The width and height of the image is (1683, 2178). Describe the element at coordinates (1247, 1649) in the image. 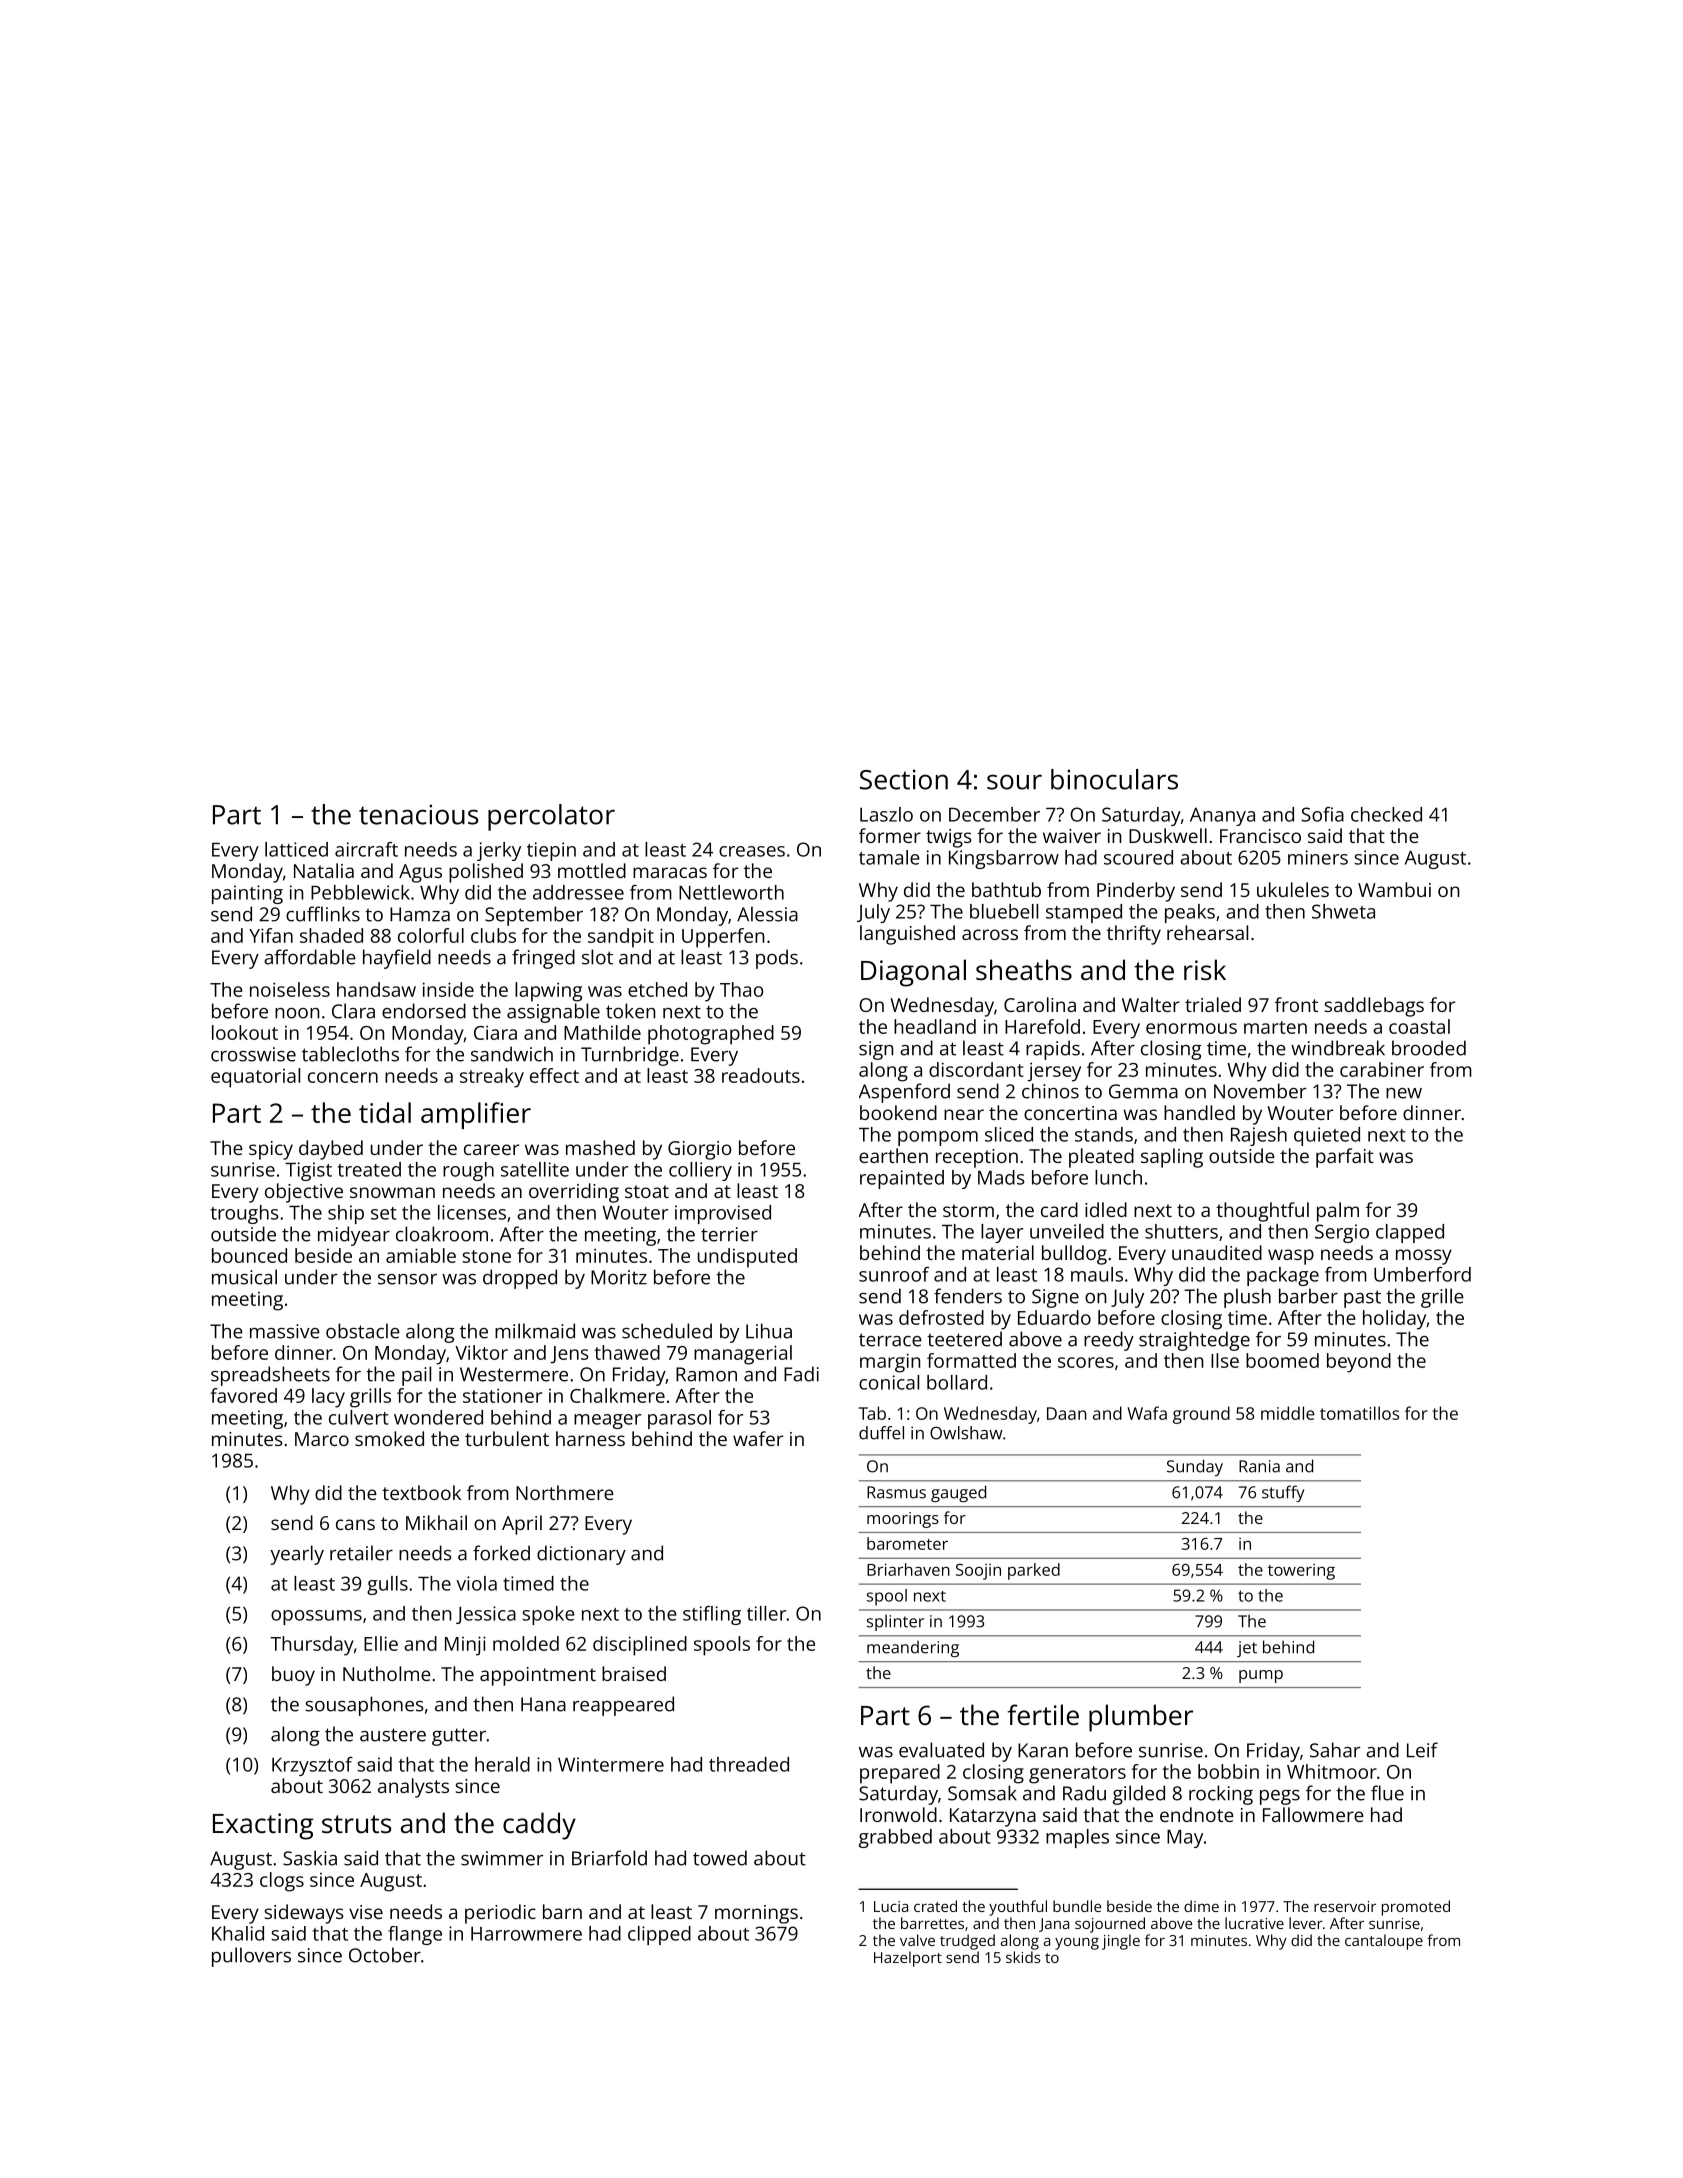

I see `jet` at that location.
